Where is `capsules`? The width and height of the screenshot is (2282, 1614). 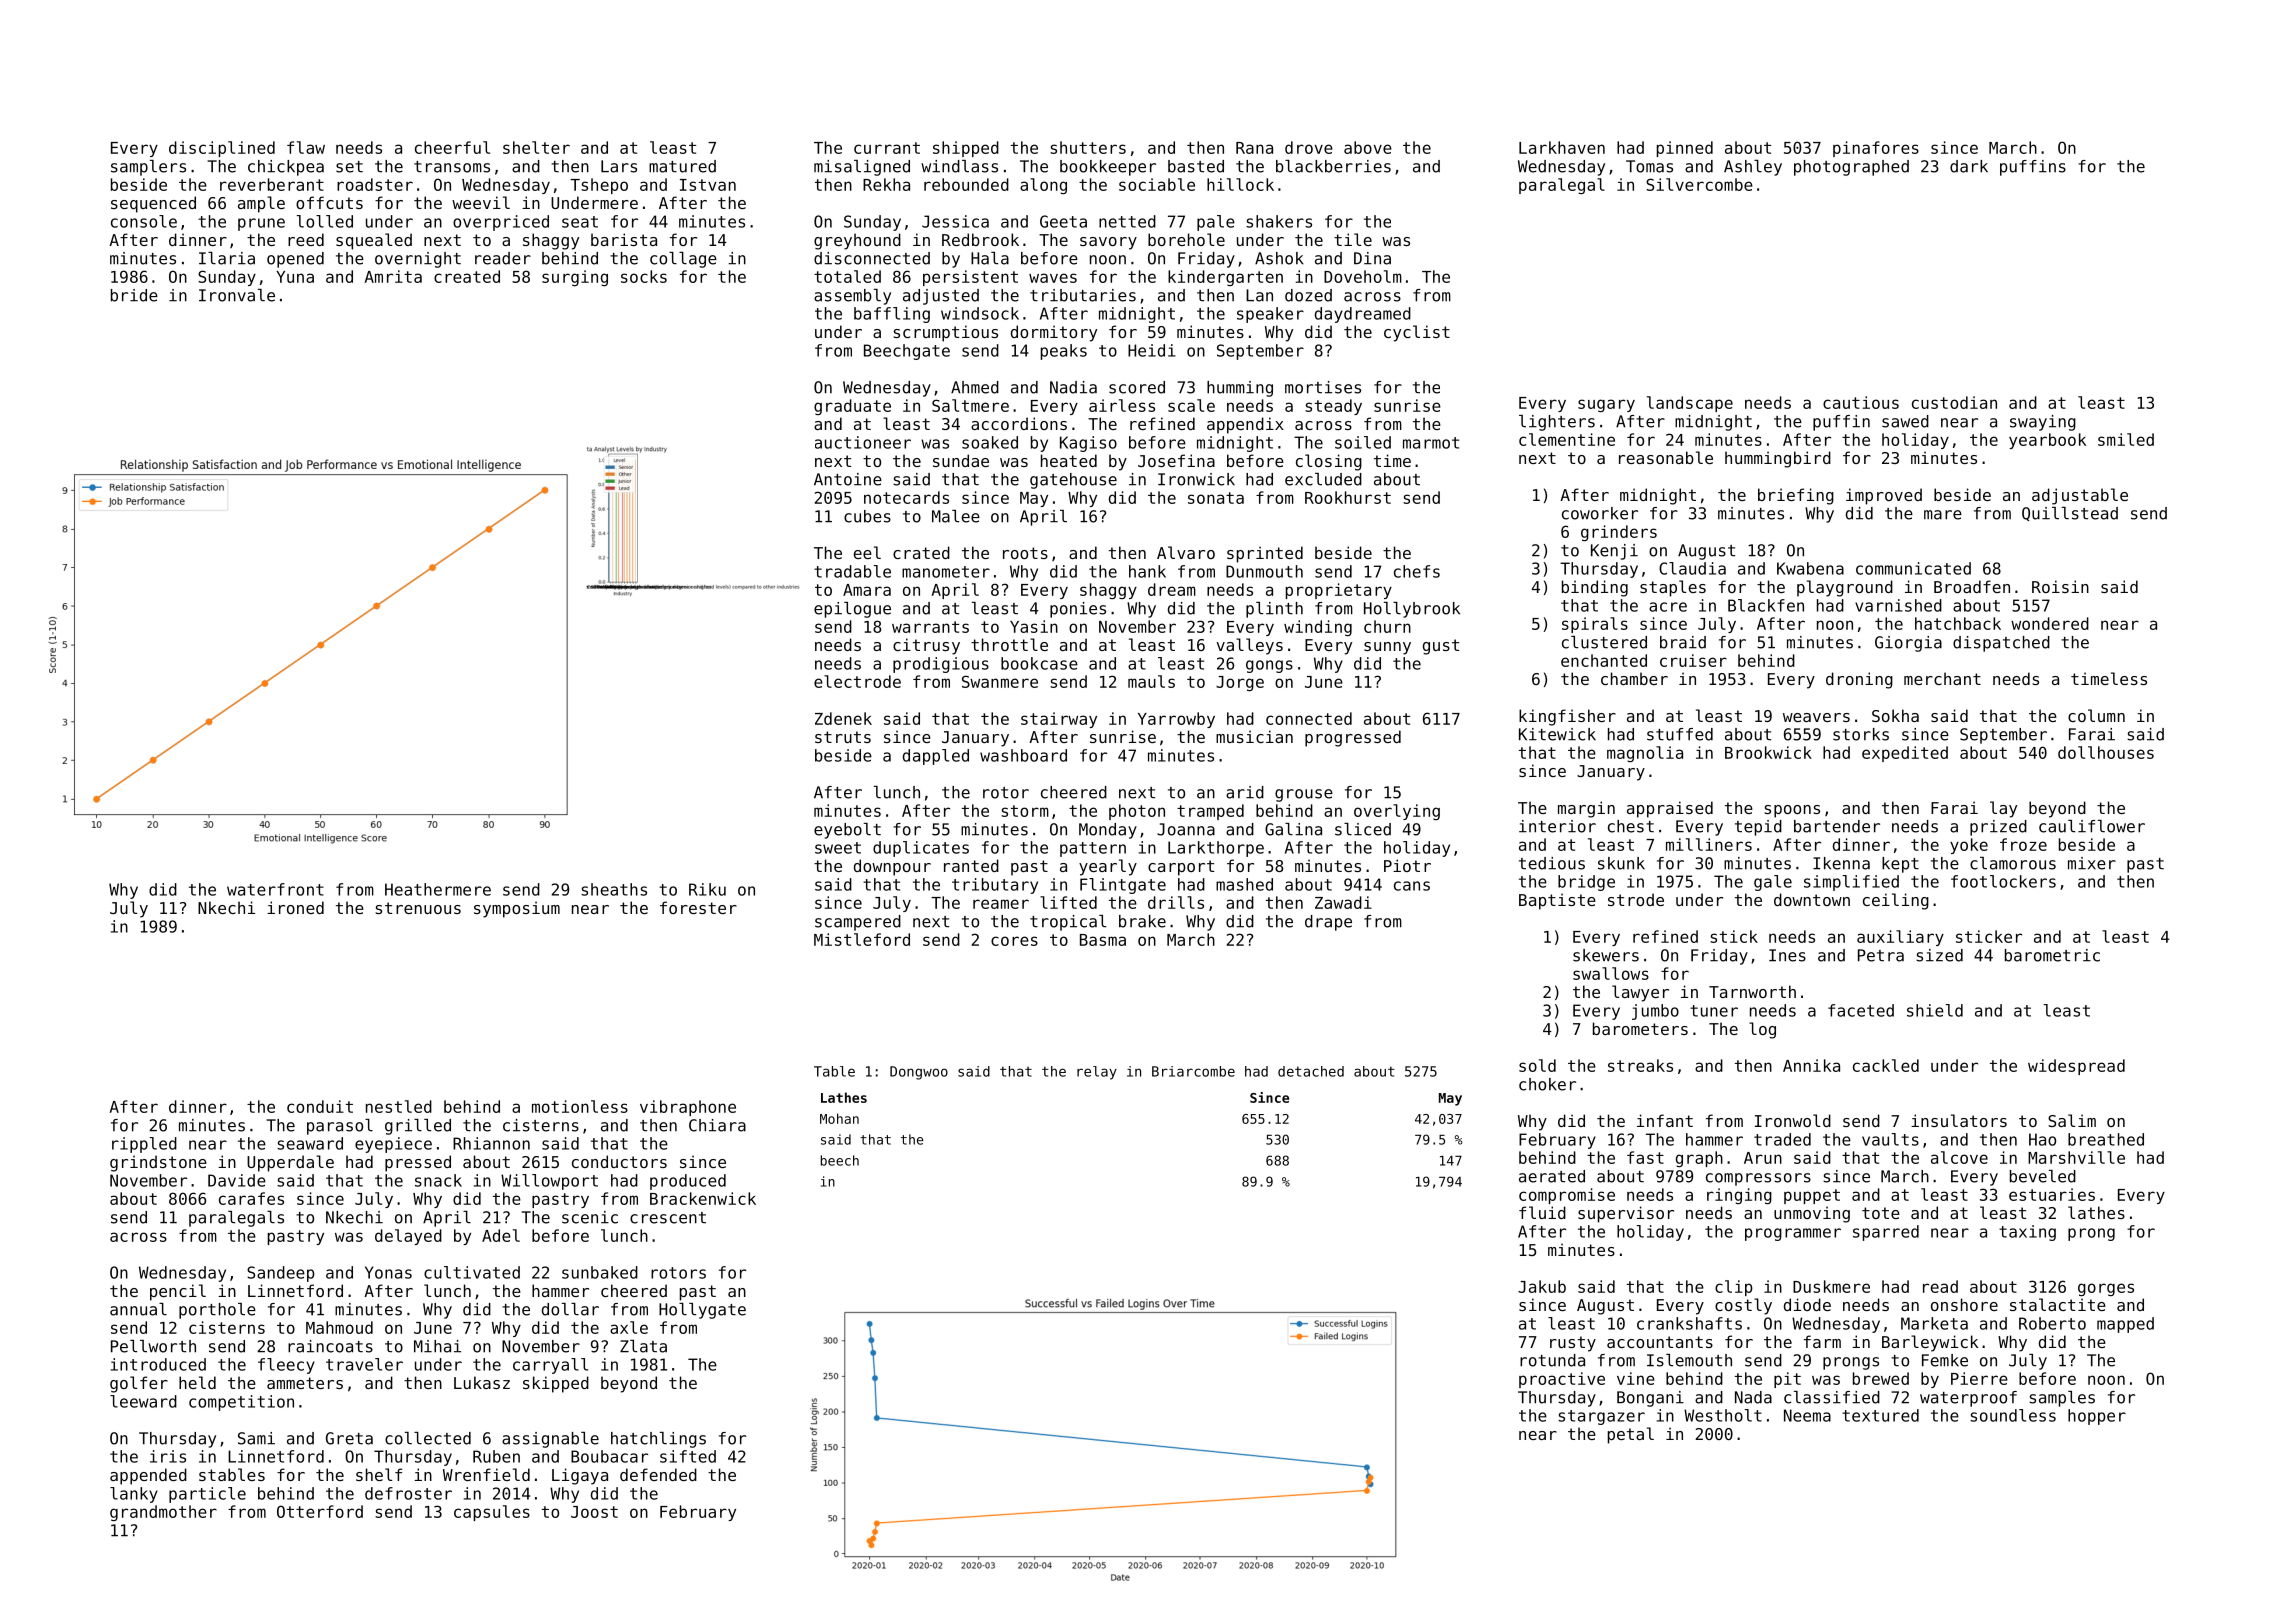 capsules is located at coordinates (492, 1513).
